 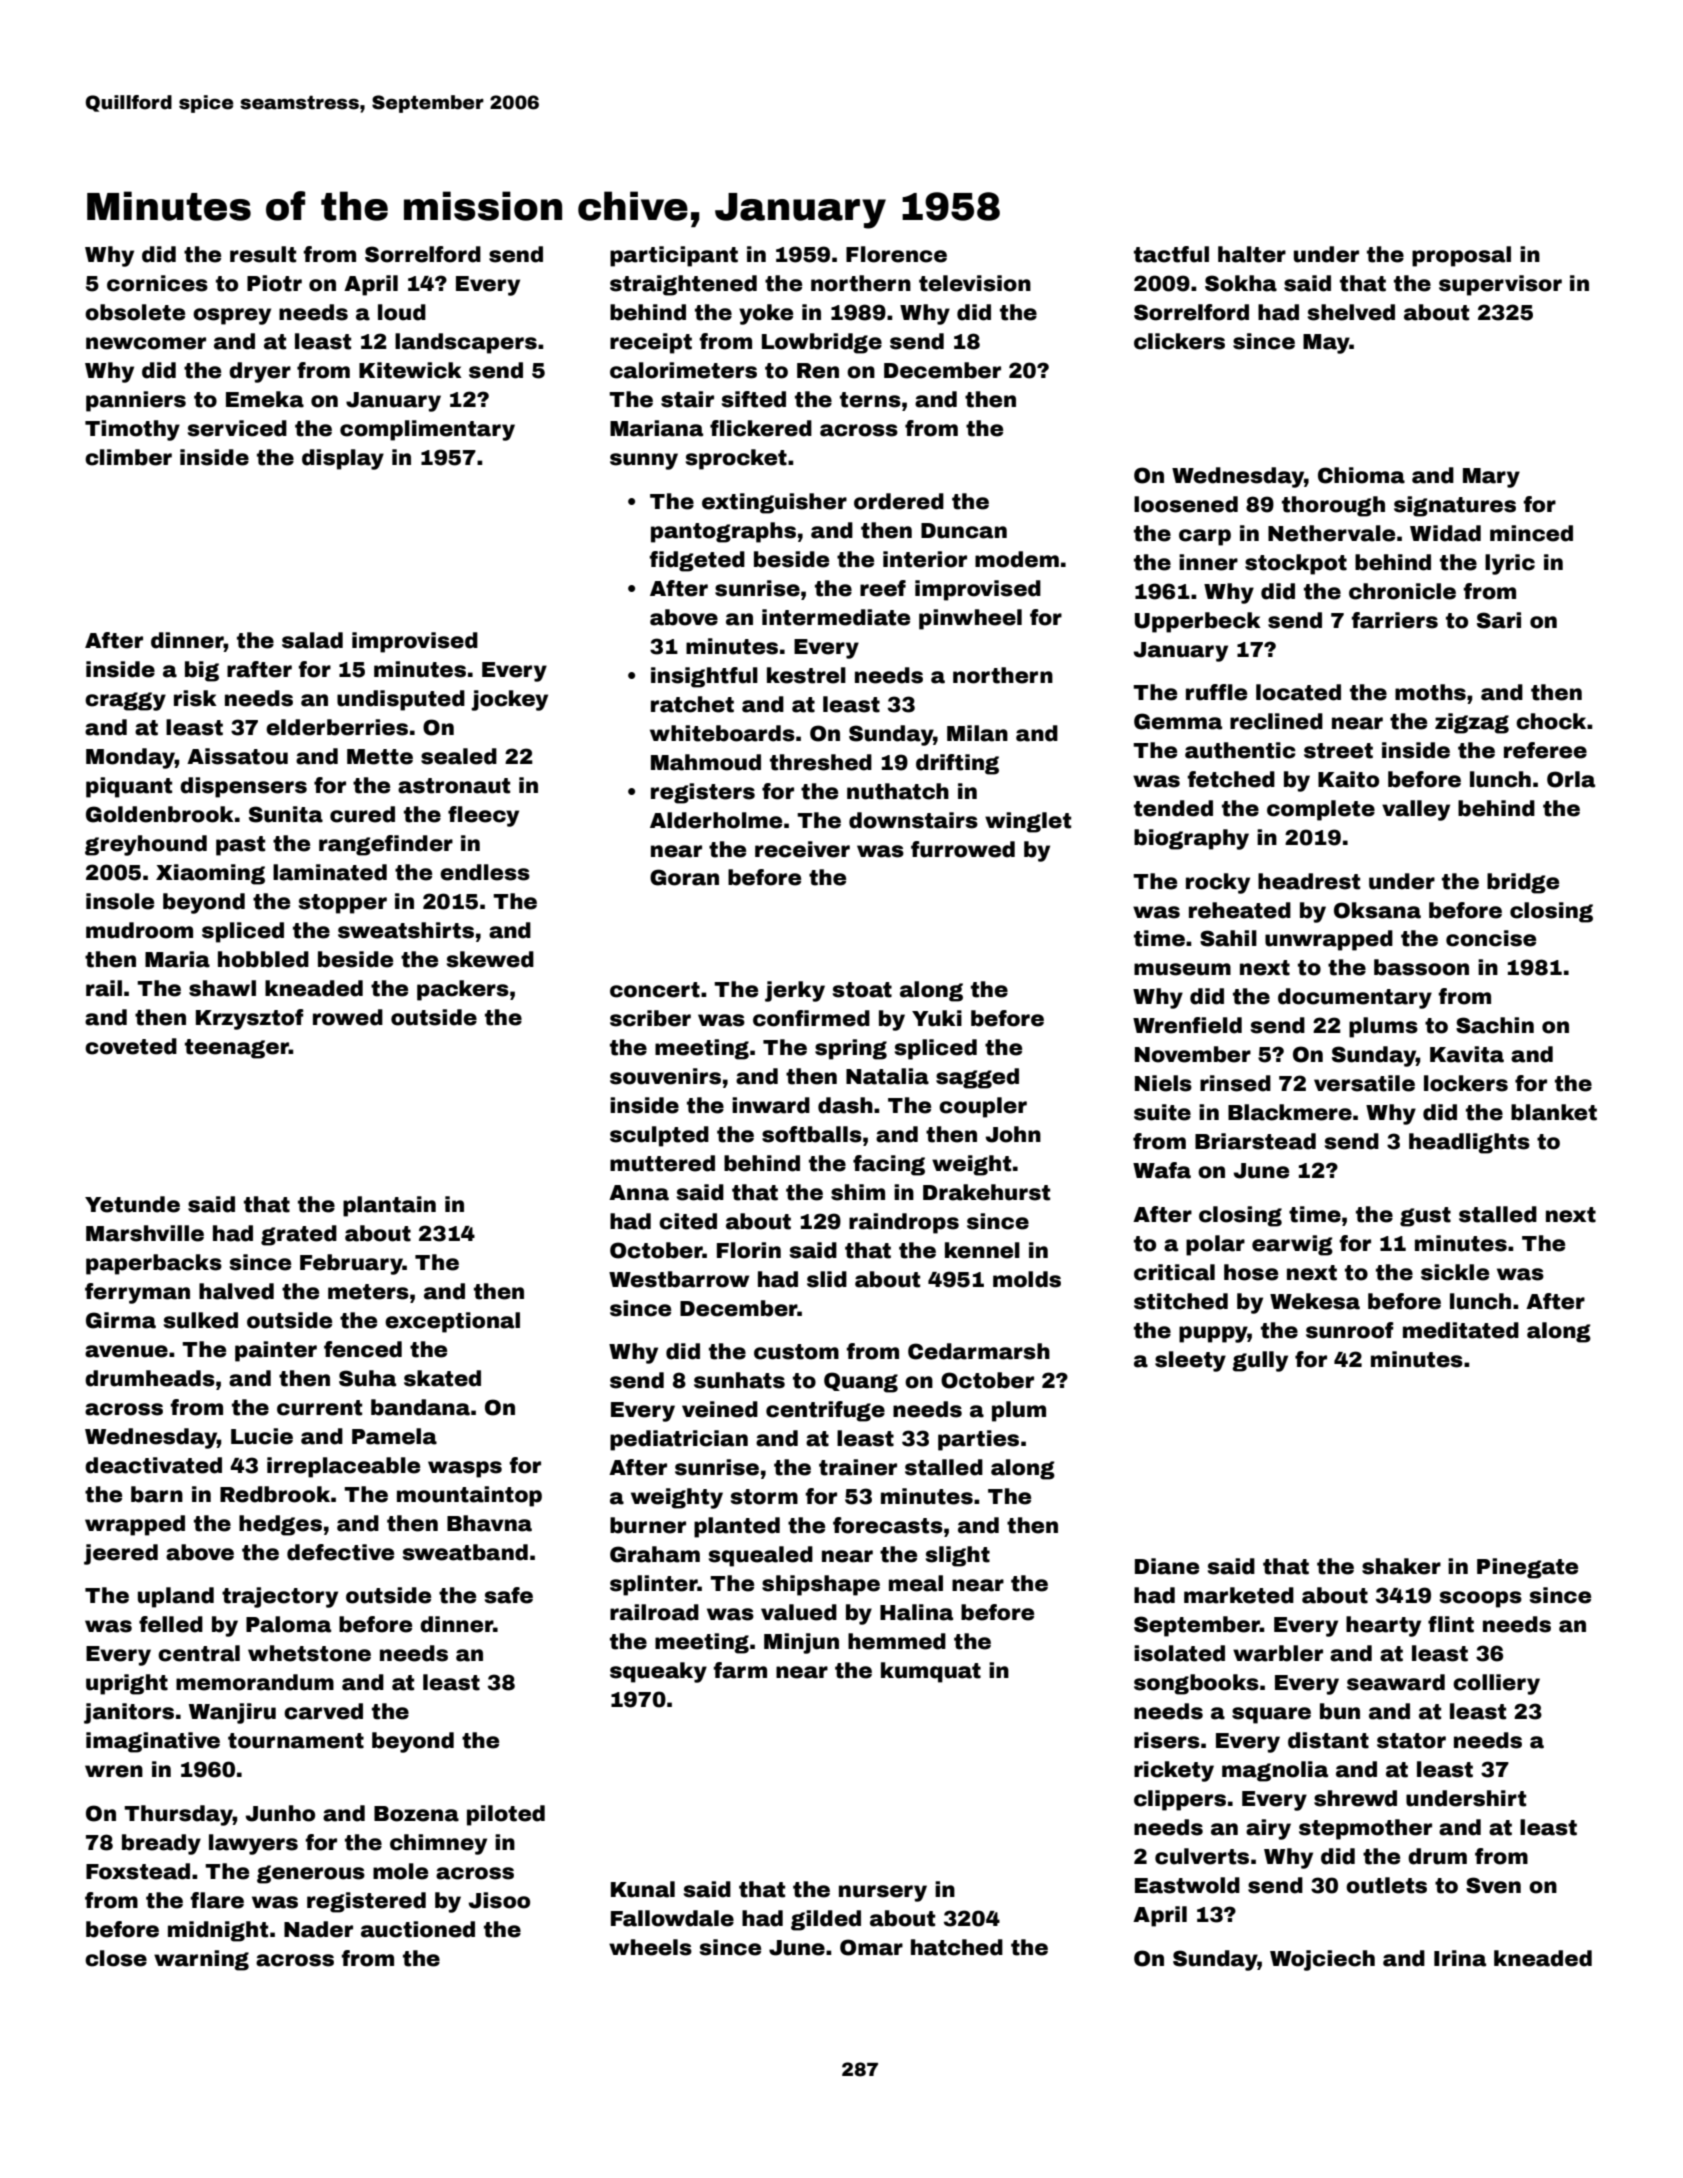 I want to click on clickers, so click(x=1179, y=341).
